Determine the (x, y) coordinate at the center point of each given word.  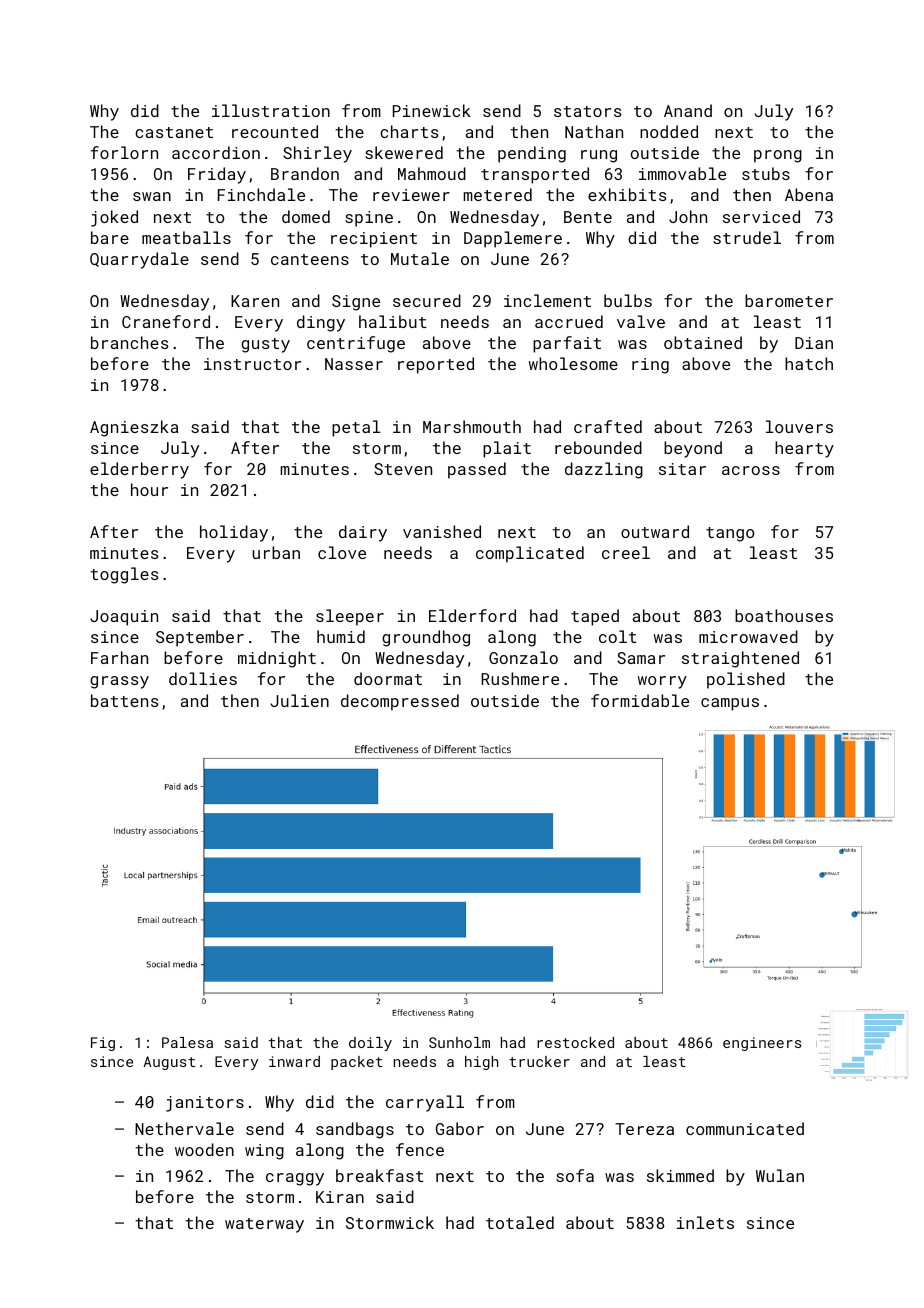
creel (626, 552)
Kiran (340, 1197)
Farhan (119, 657)
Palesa (187, 1042)
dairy (363, 533)
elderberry (139, 470)
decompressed (400, 702)
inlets (705, 1222)
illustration (271, 110)
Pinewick (432, 110)
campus (730, 704)
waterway (264, 1225)
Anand (688, 110)
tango (730, 534)
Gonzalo (523, 657)
